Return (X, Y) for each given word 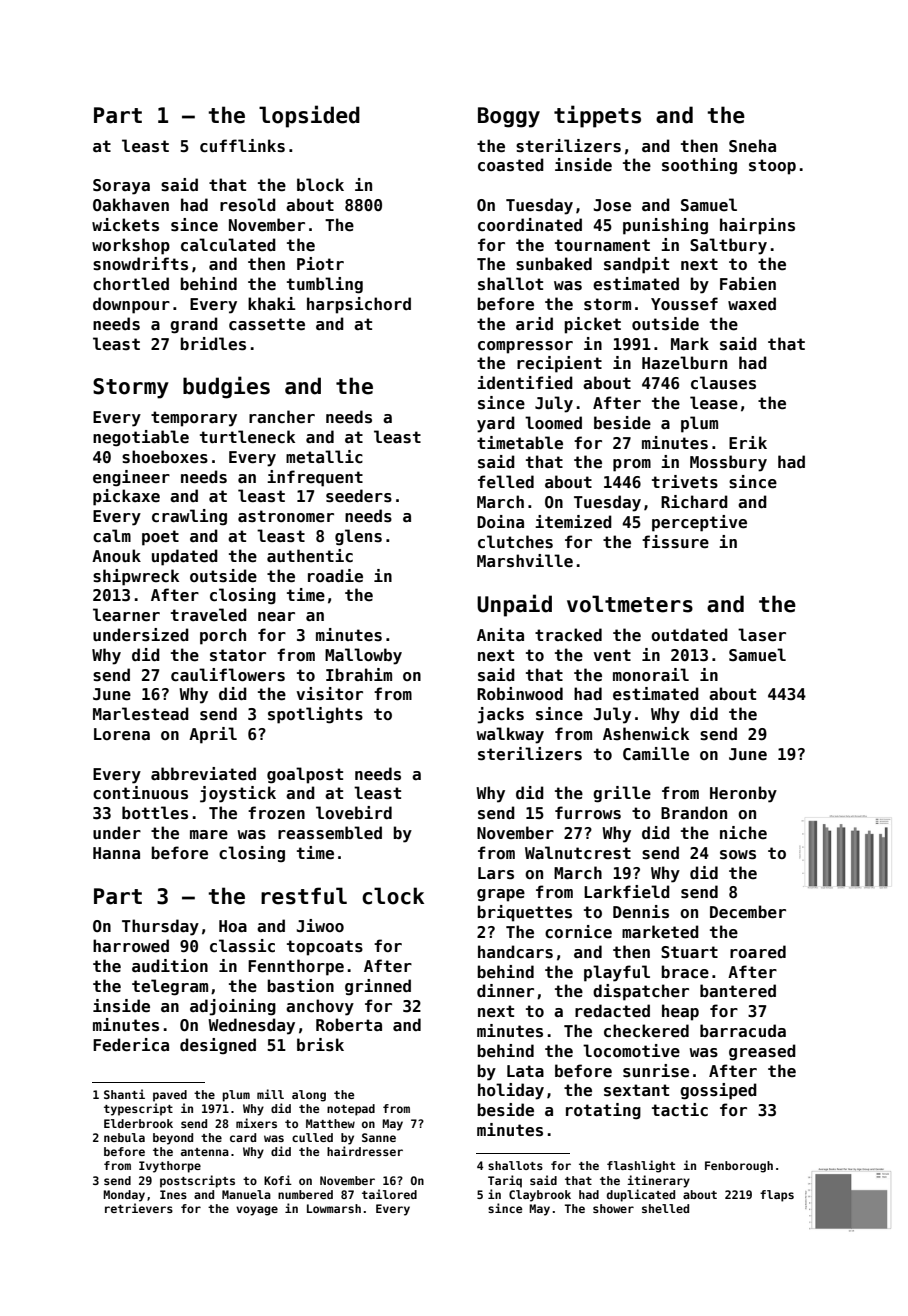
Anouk (116, 556)
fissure (675, 542)
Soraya (121, 187)
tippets (597, 116)
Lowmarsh (334, 1208)
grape (501, 895)
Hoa (233, 926)
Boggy (509, 117)
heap (680, 1012)
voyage (257, 1211)
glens (358, 537)
